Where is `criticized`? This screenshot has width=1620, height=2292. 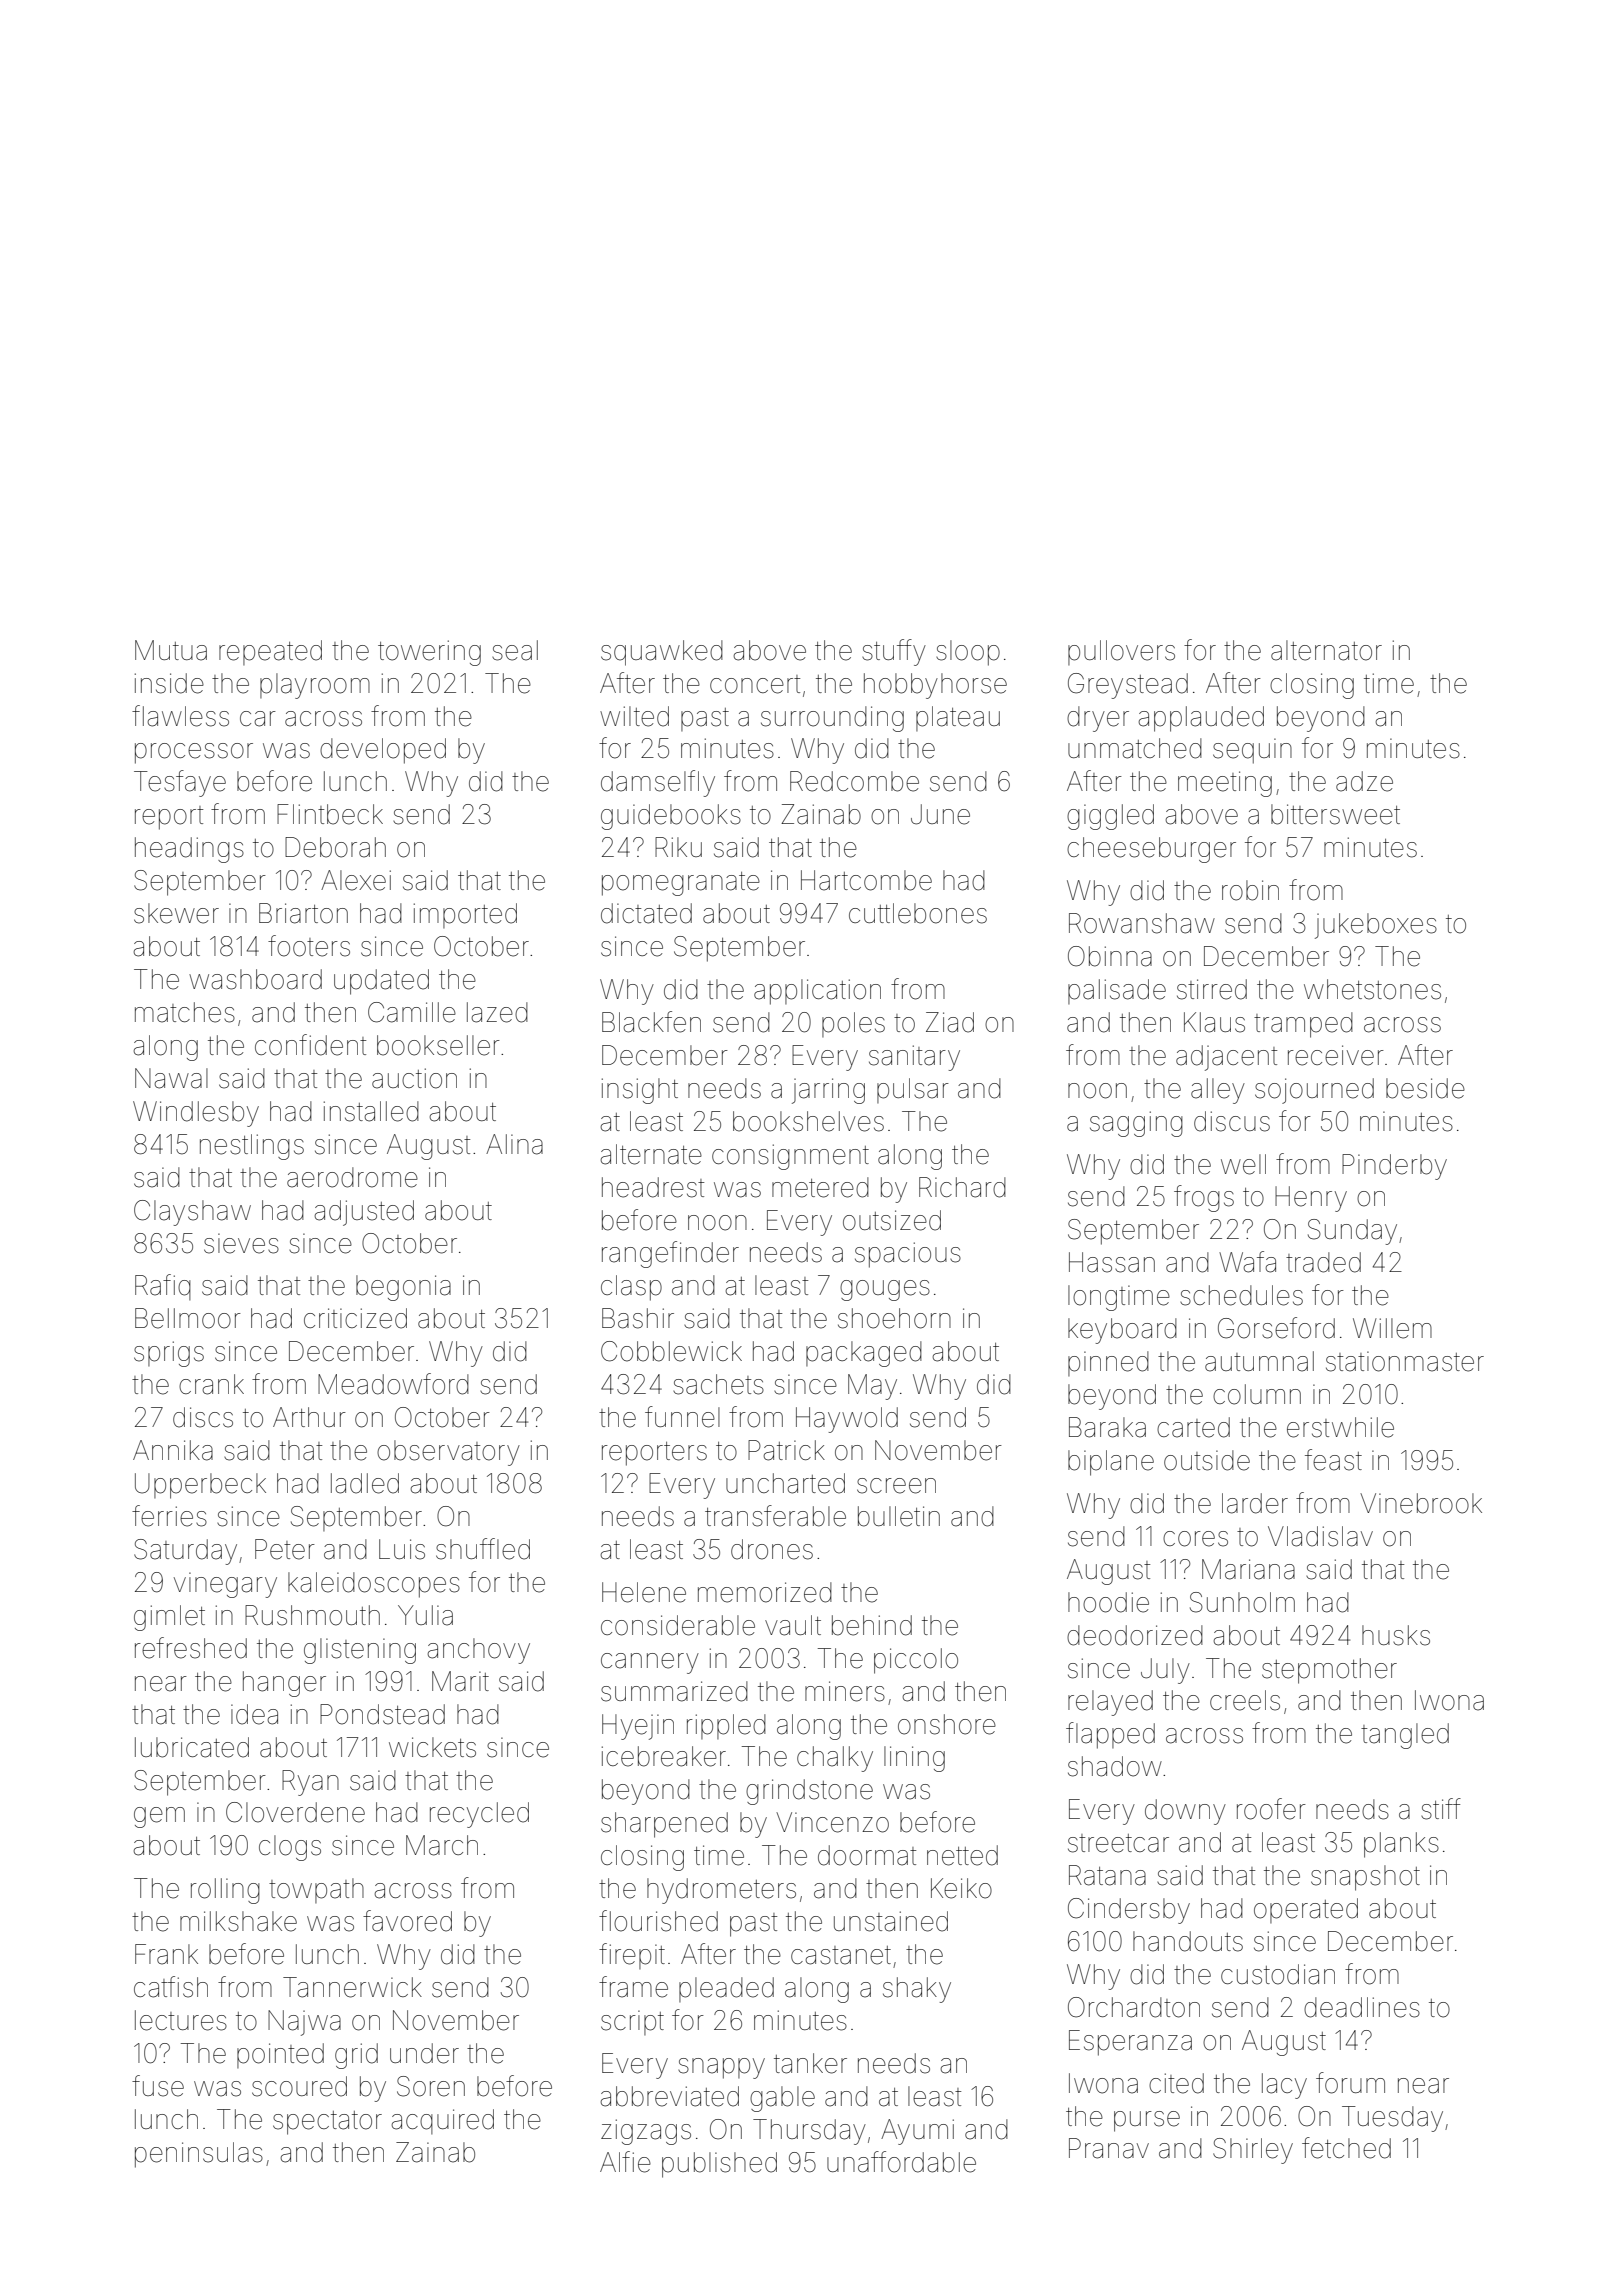
criticized is located at coordinates (355, 1318).
